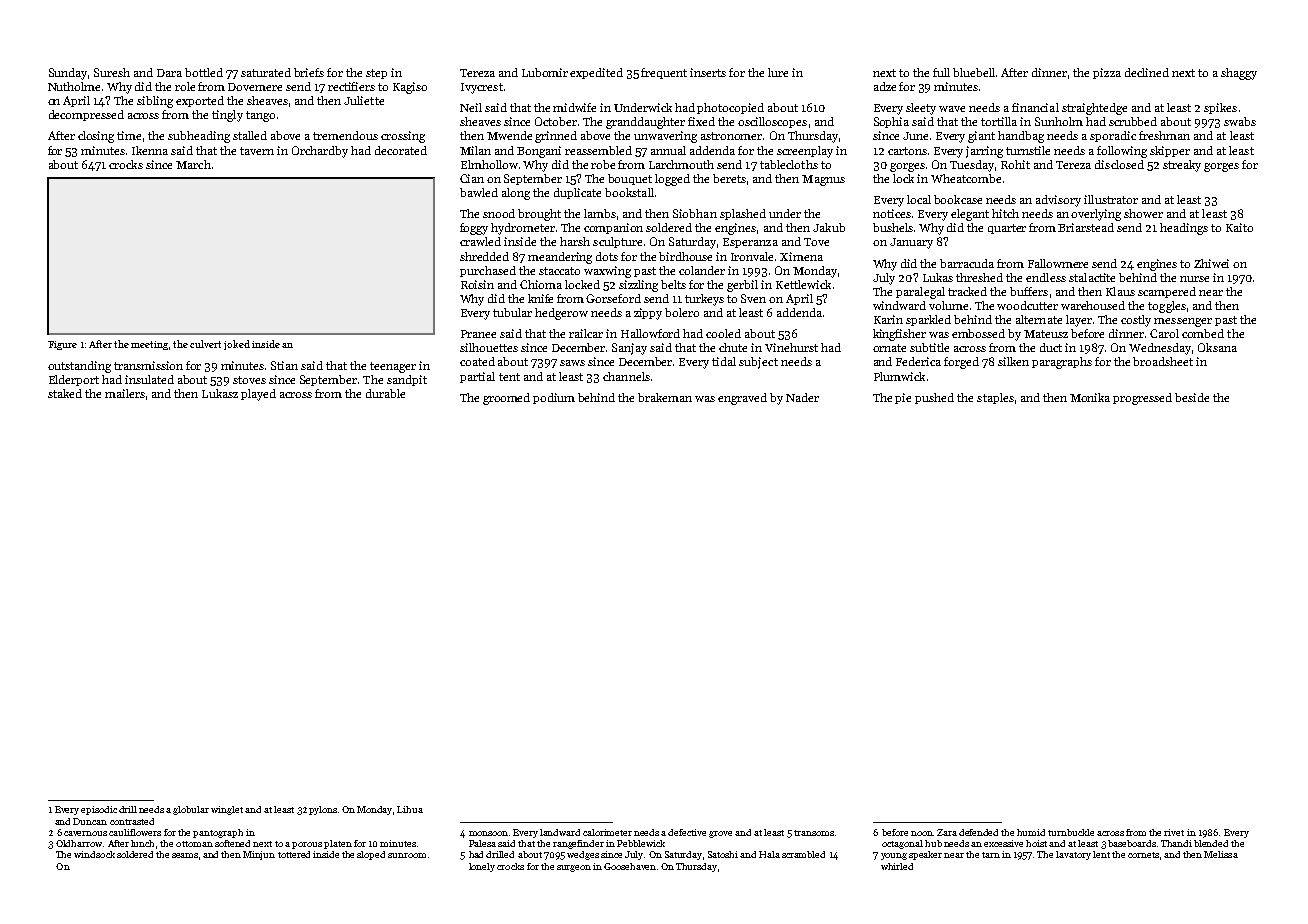 This image has width=1308, height=924. I want to click on Orchardby, so click(320, 152).
